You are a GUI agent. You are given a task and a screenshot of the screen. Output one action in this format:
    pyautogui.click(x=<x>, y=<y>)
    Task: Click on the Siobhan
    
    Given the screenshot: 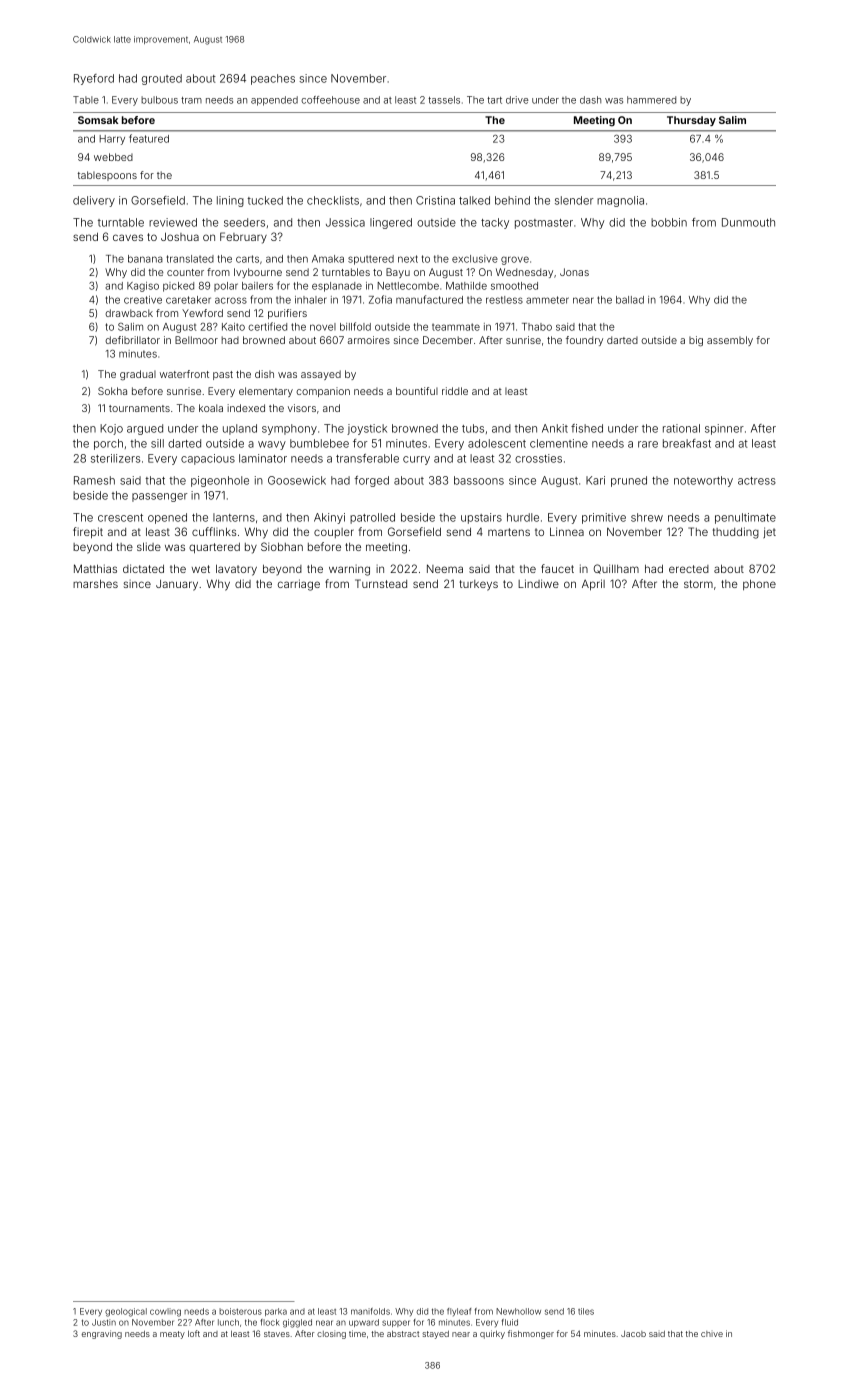 What is the action you would take?
    pyautogui.click(x=282, y=546)
